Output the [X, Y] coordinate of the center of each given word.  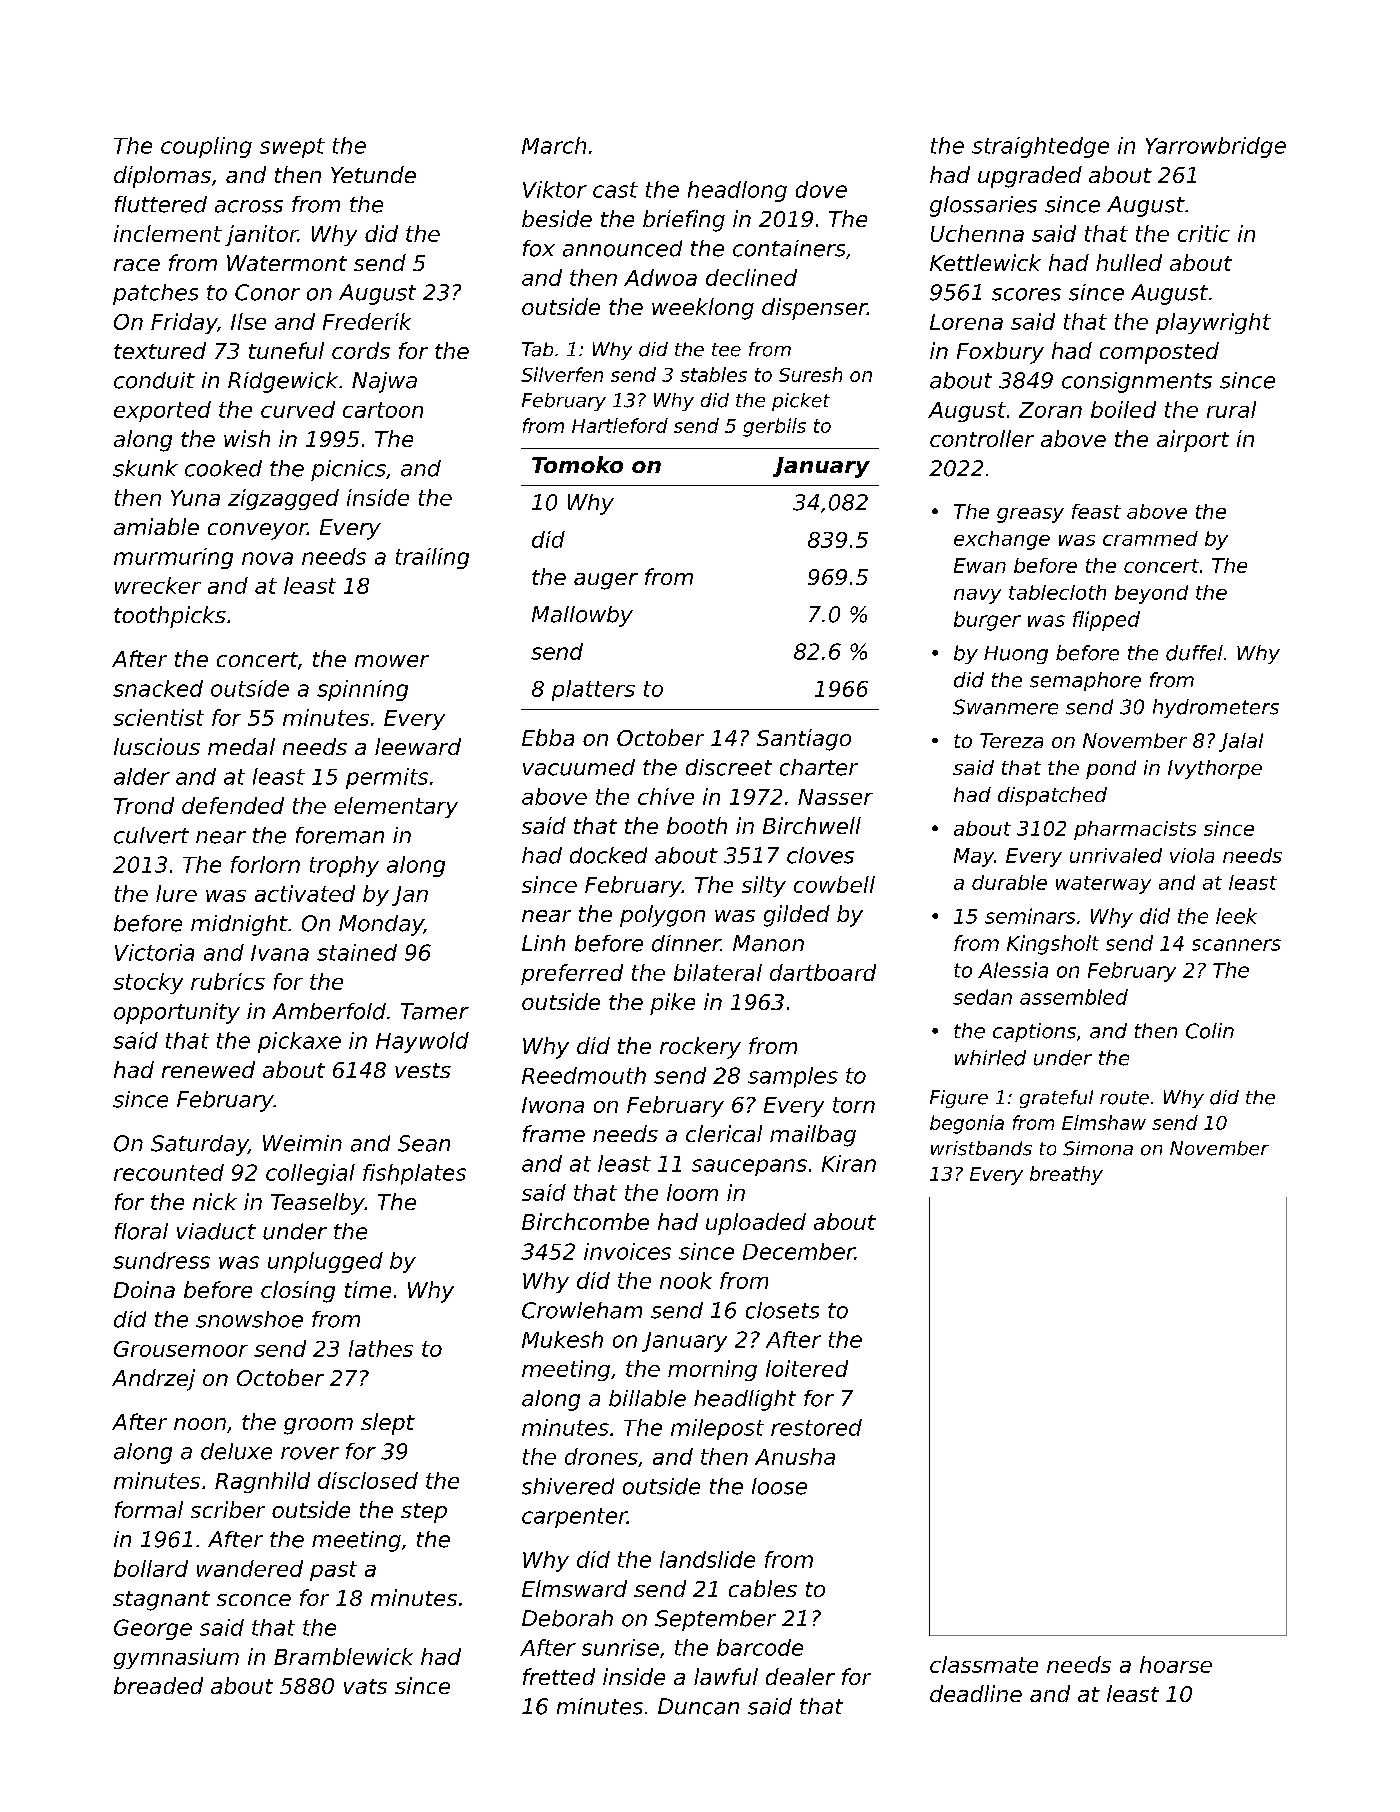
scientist [158, 717]
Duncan [698, 1706]
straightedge [1040, 147]
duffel [1194, 653]
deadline [976, 1693]
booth [697, 825]
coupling [206, 147]
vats [365, 1686]
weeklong [703, 309]
